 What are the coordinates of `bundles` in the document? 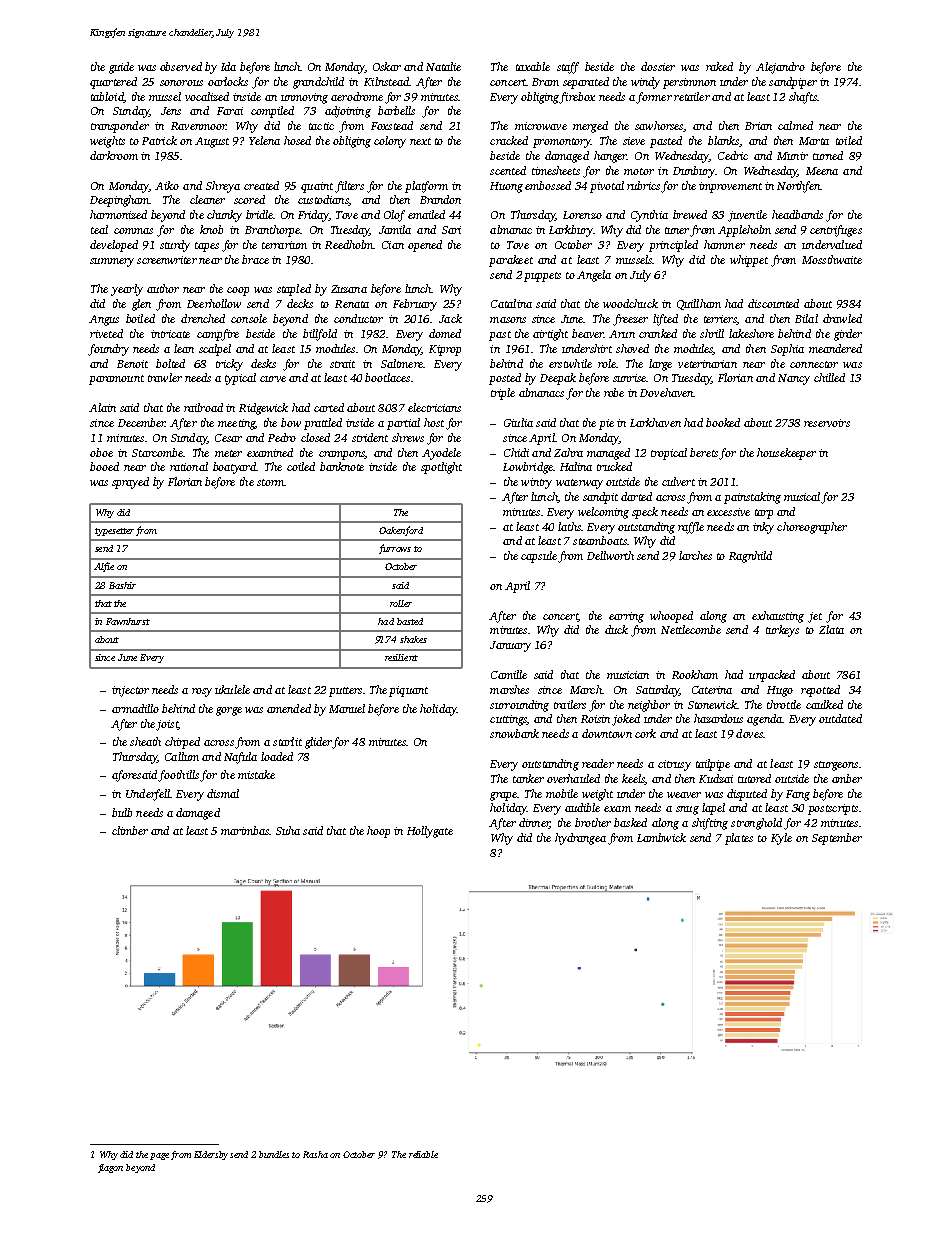 It's located at (274, 1154).
